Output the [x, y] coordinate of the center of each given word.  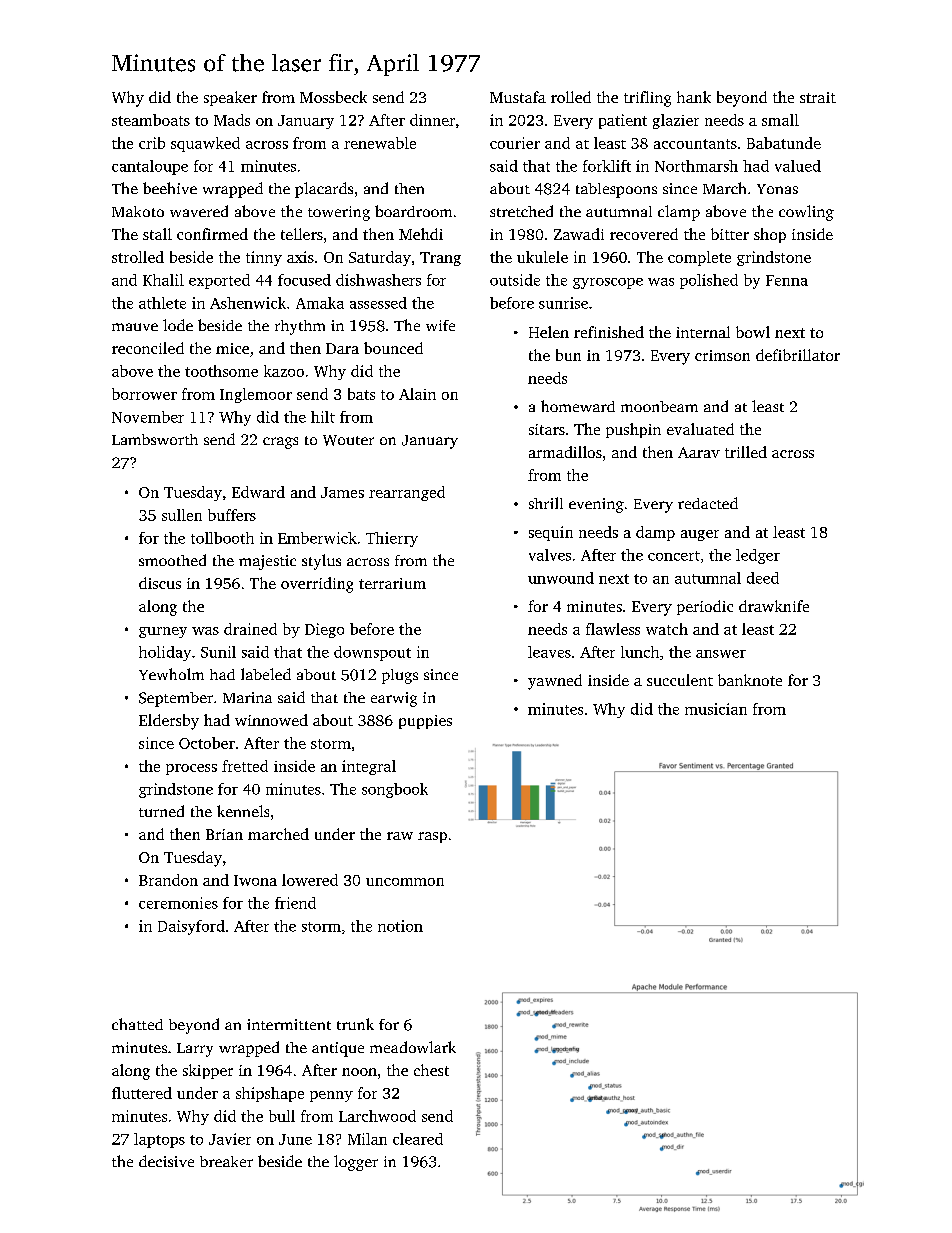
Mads [232, 120]
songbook [395, 790]
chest [431, 1070]
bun [568, 355]
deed [763, 578]
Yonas [777, 189]
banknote [750, 680]
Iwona [255, 880]
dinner [432, 120]
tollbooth [222, 538]
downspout [372, 653]
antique [338, 1049]
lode [178, 325]
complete [699, 258]
